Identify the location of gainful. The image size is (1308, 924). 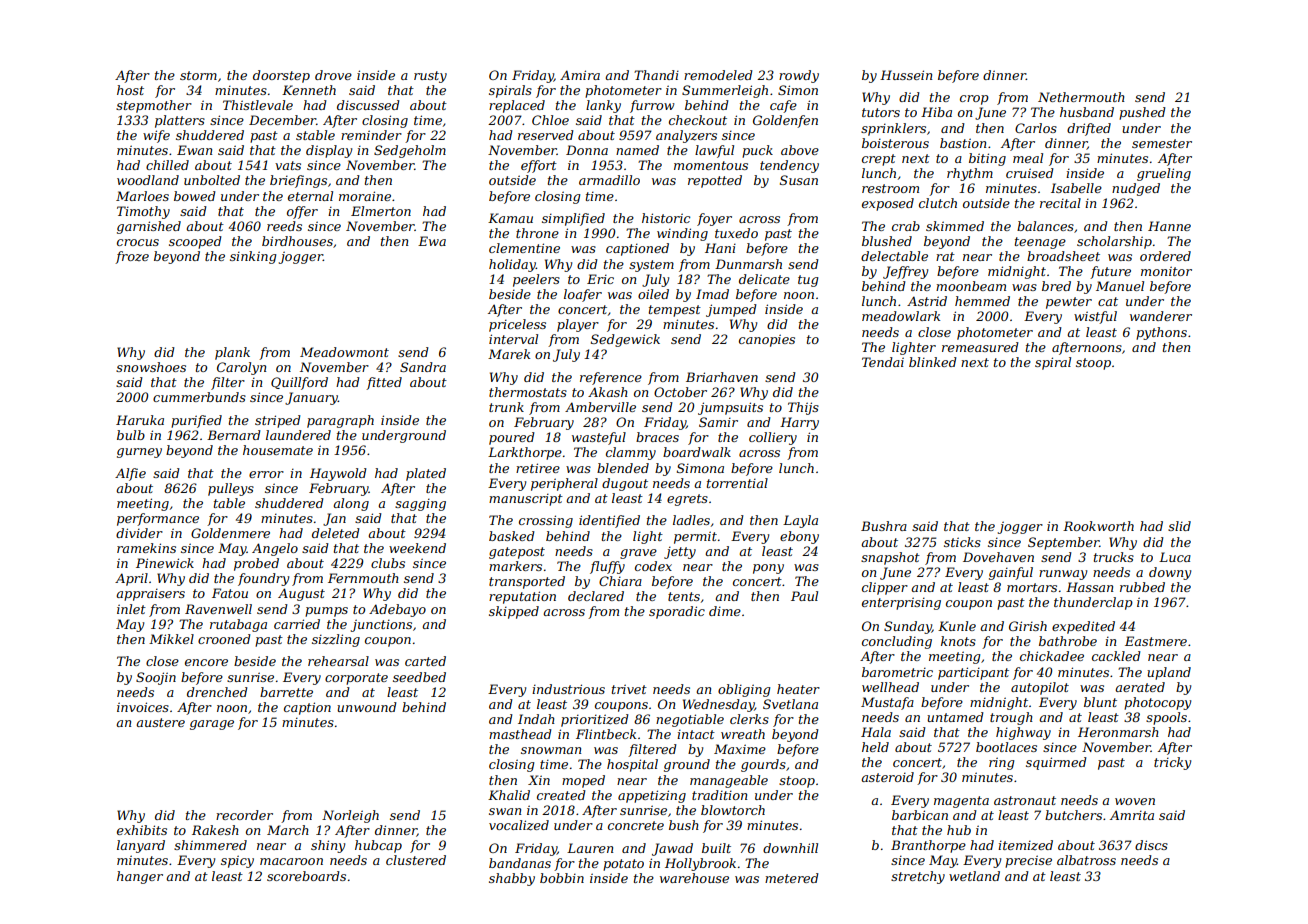
(1011, 573).
